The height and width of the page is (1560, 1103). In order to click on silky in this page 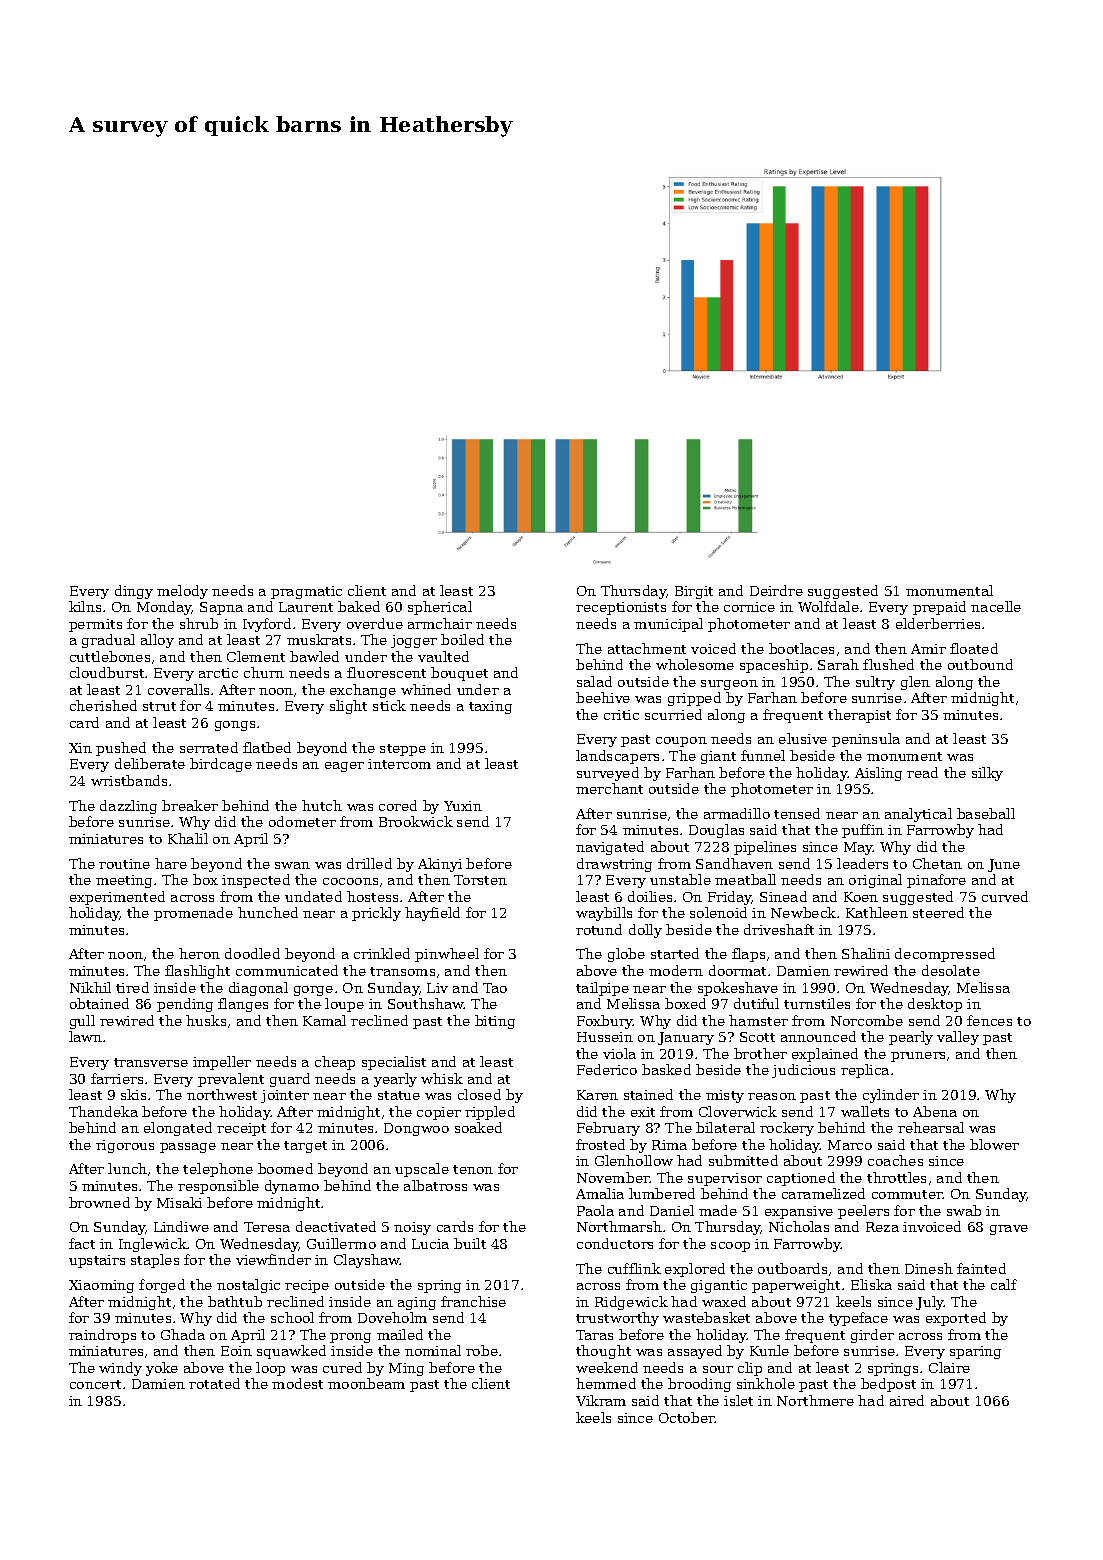, I will do `click(987, 774)`.
